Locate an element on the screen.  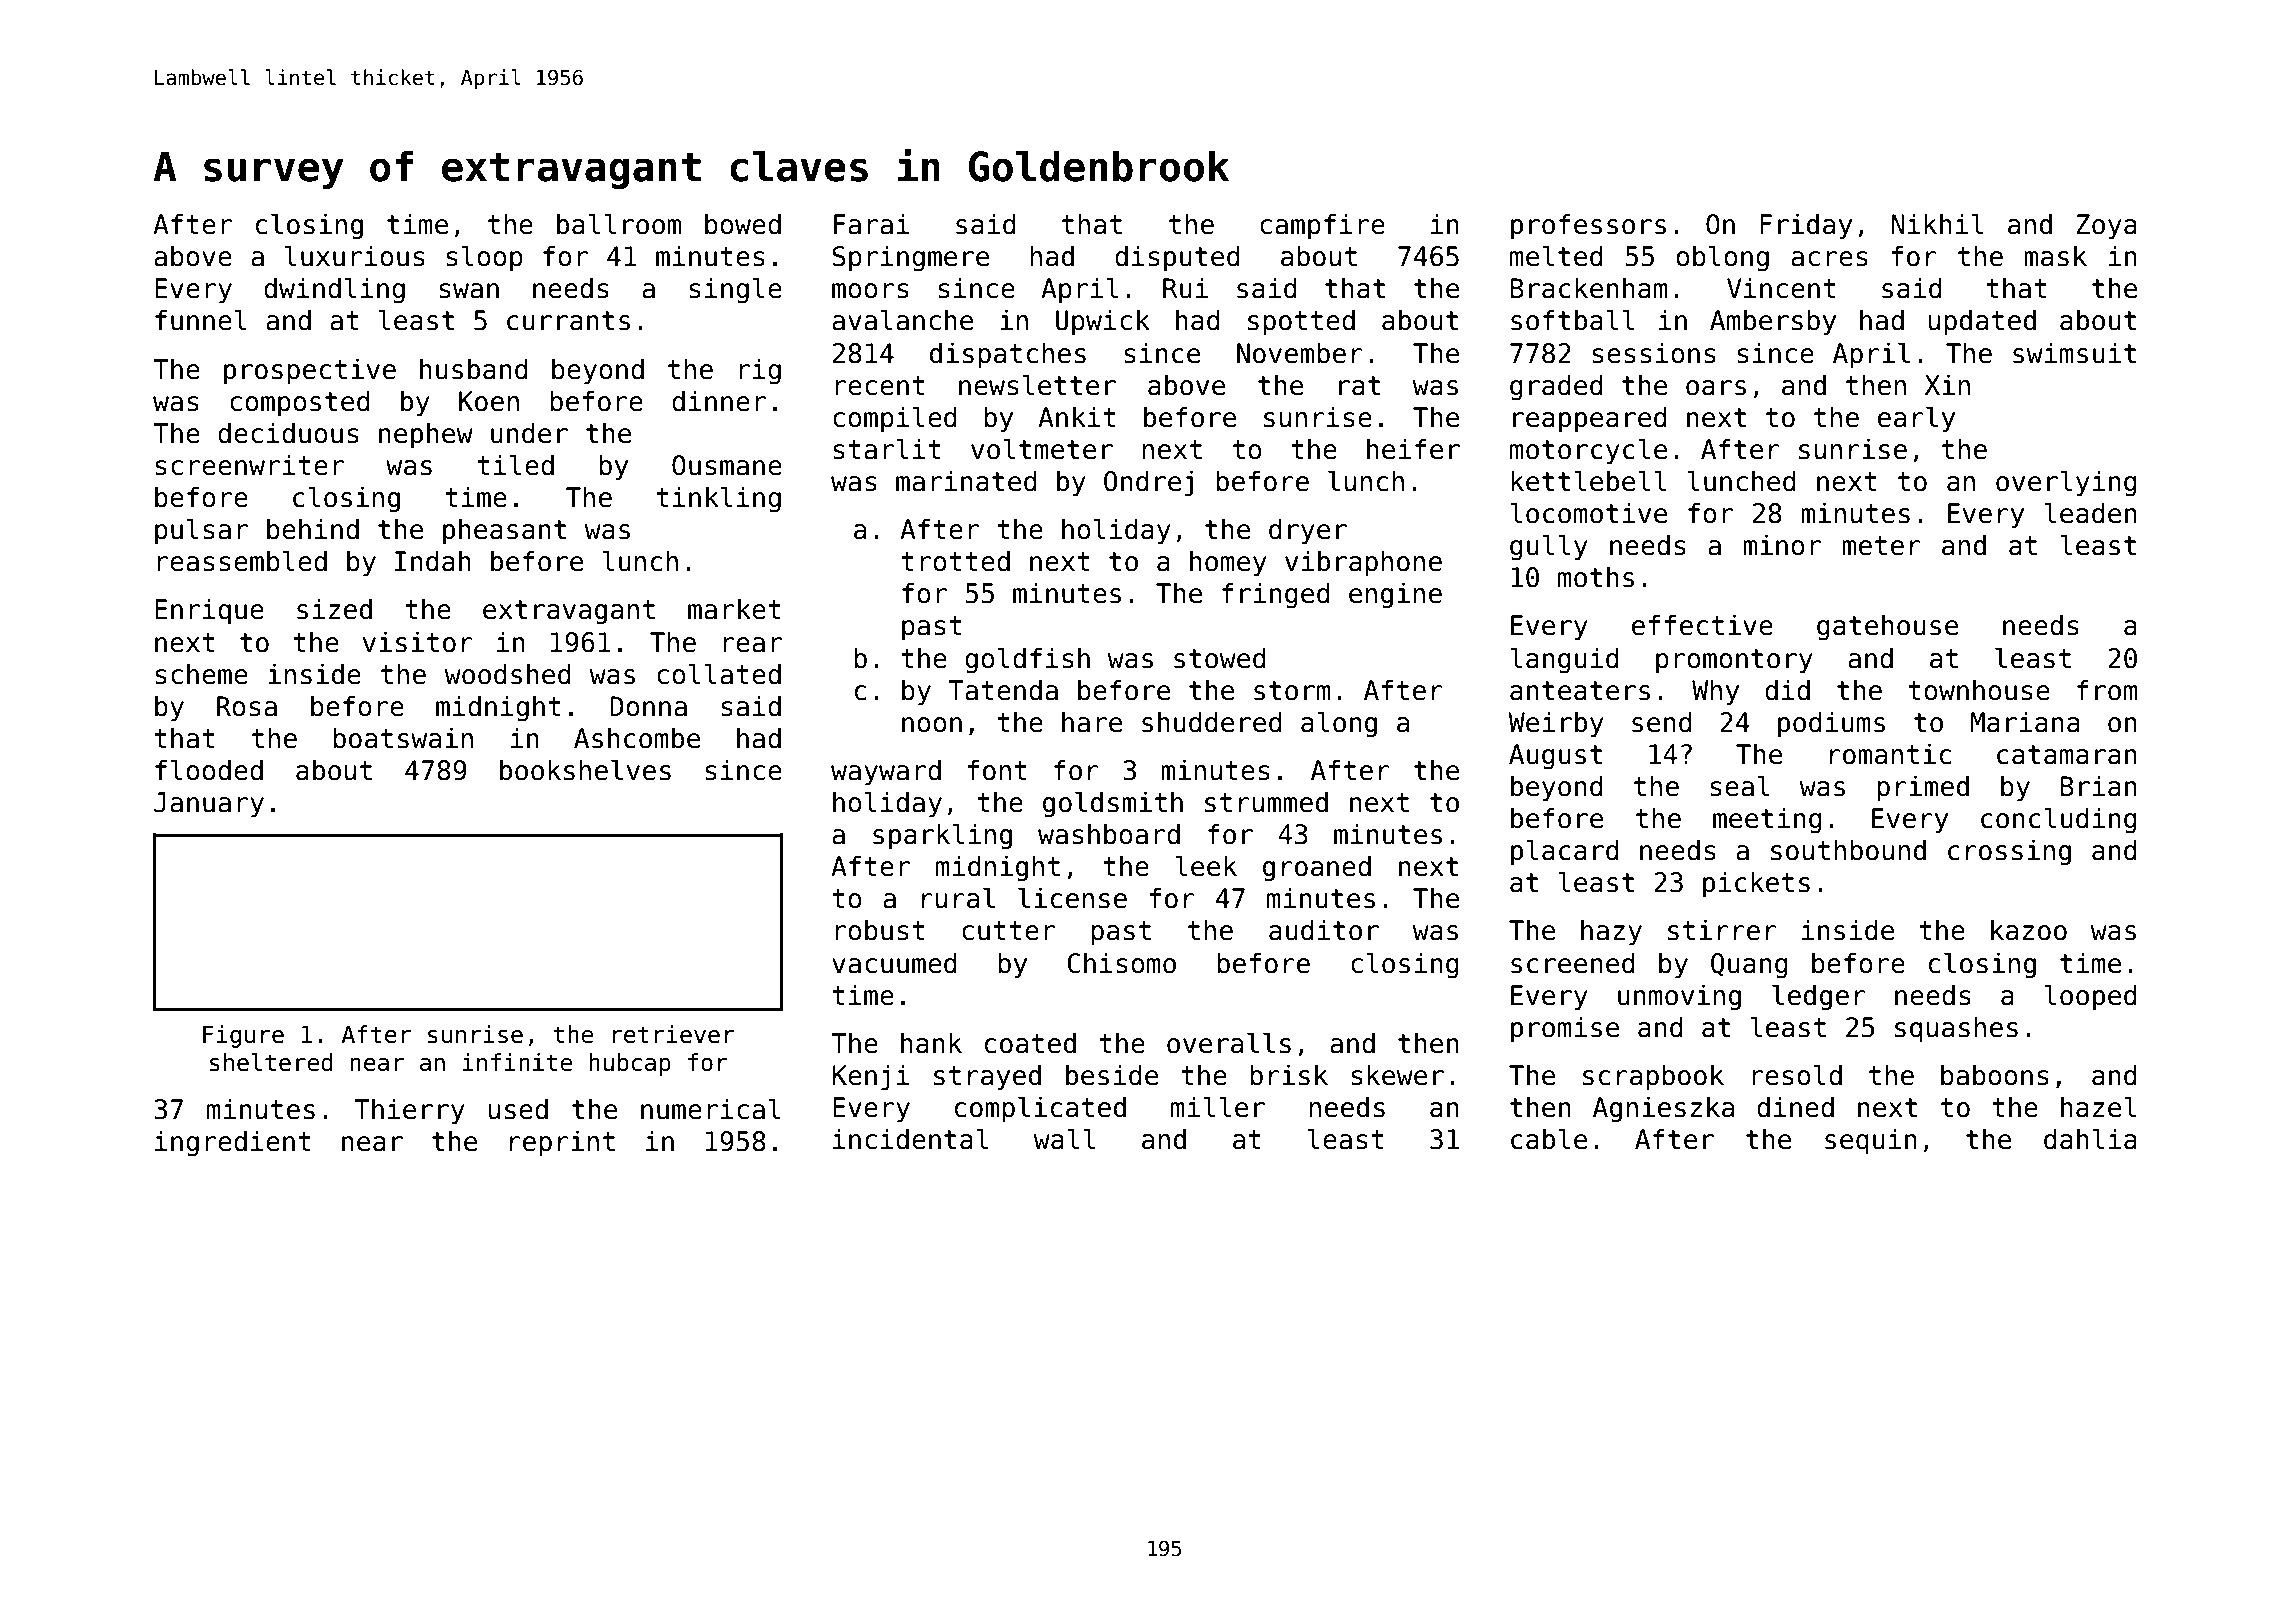
Quang is located at coordinates (1749, 966).
